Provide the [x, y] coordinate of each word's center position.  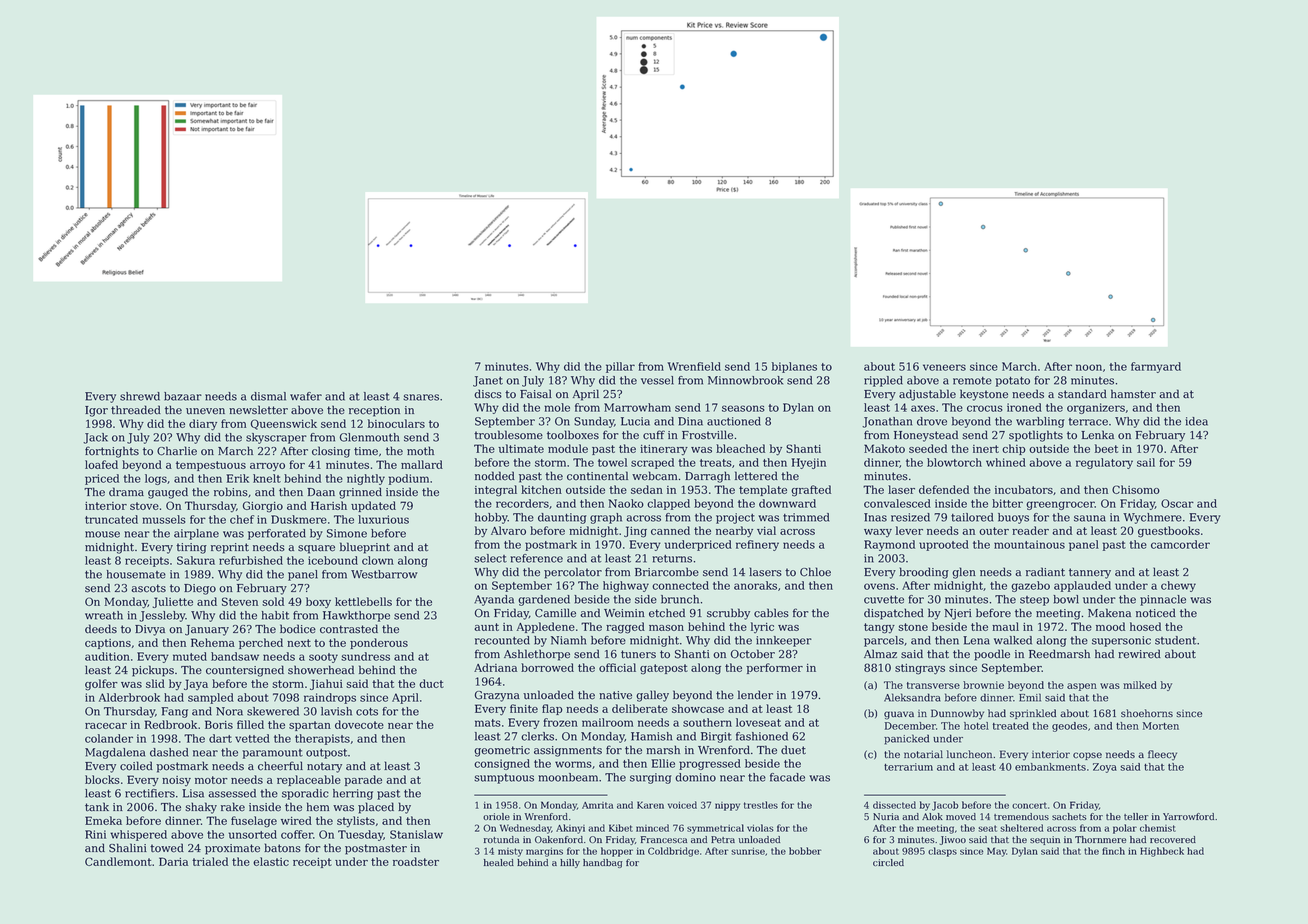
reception [374, 411]
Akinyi [570, 829]
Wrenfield [694, 366]
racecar [106, 726]
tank [97, 807]
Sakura [196, 560]
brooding [924, 573]
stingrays [920, 669]
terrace [1088, 422]
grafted [811, 491]
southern [707, 722]
